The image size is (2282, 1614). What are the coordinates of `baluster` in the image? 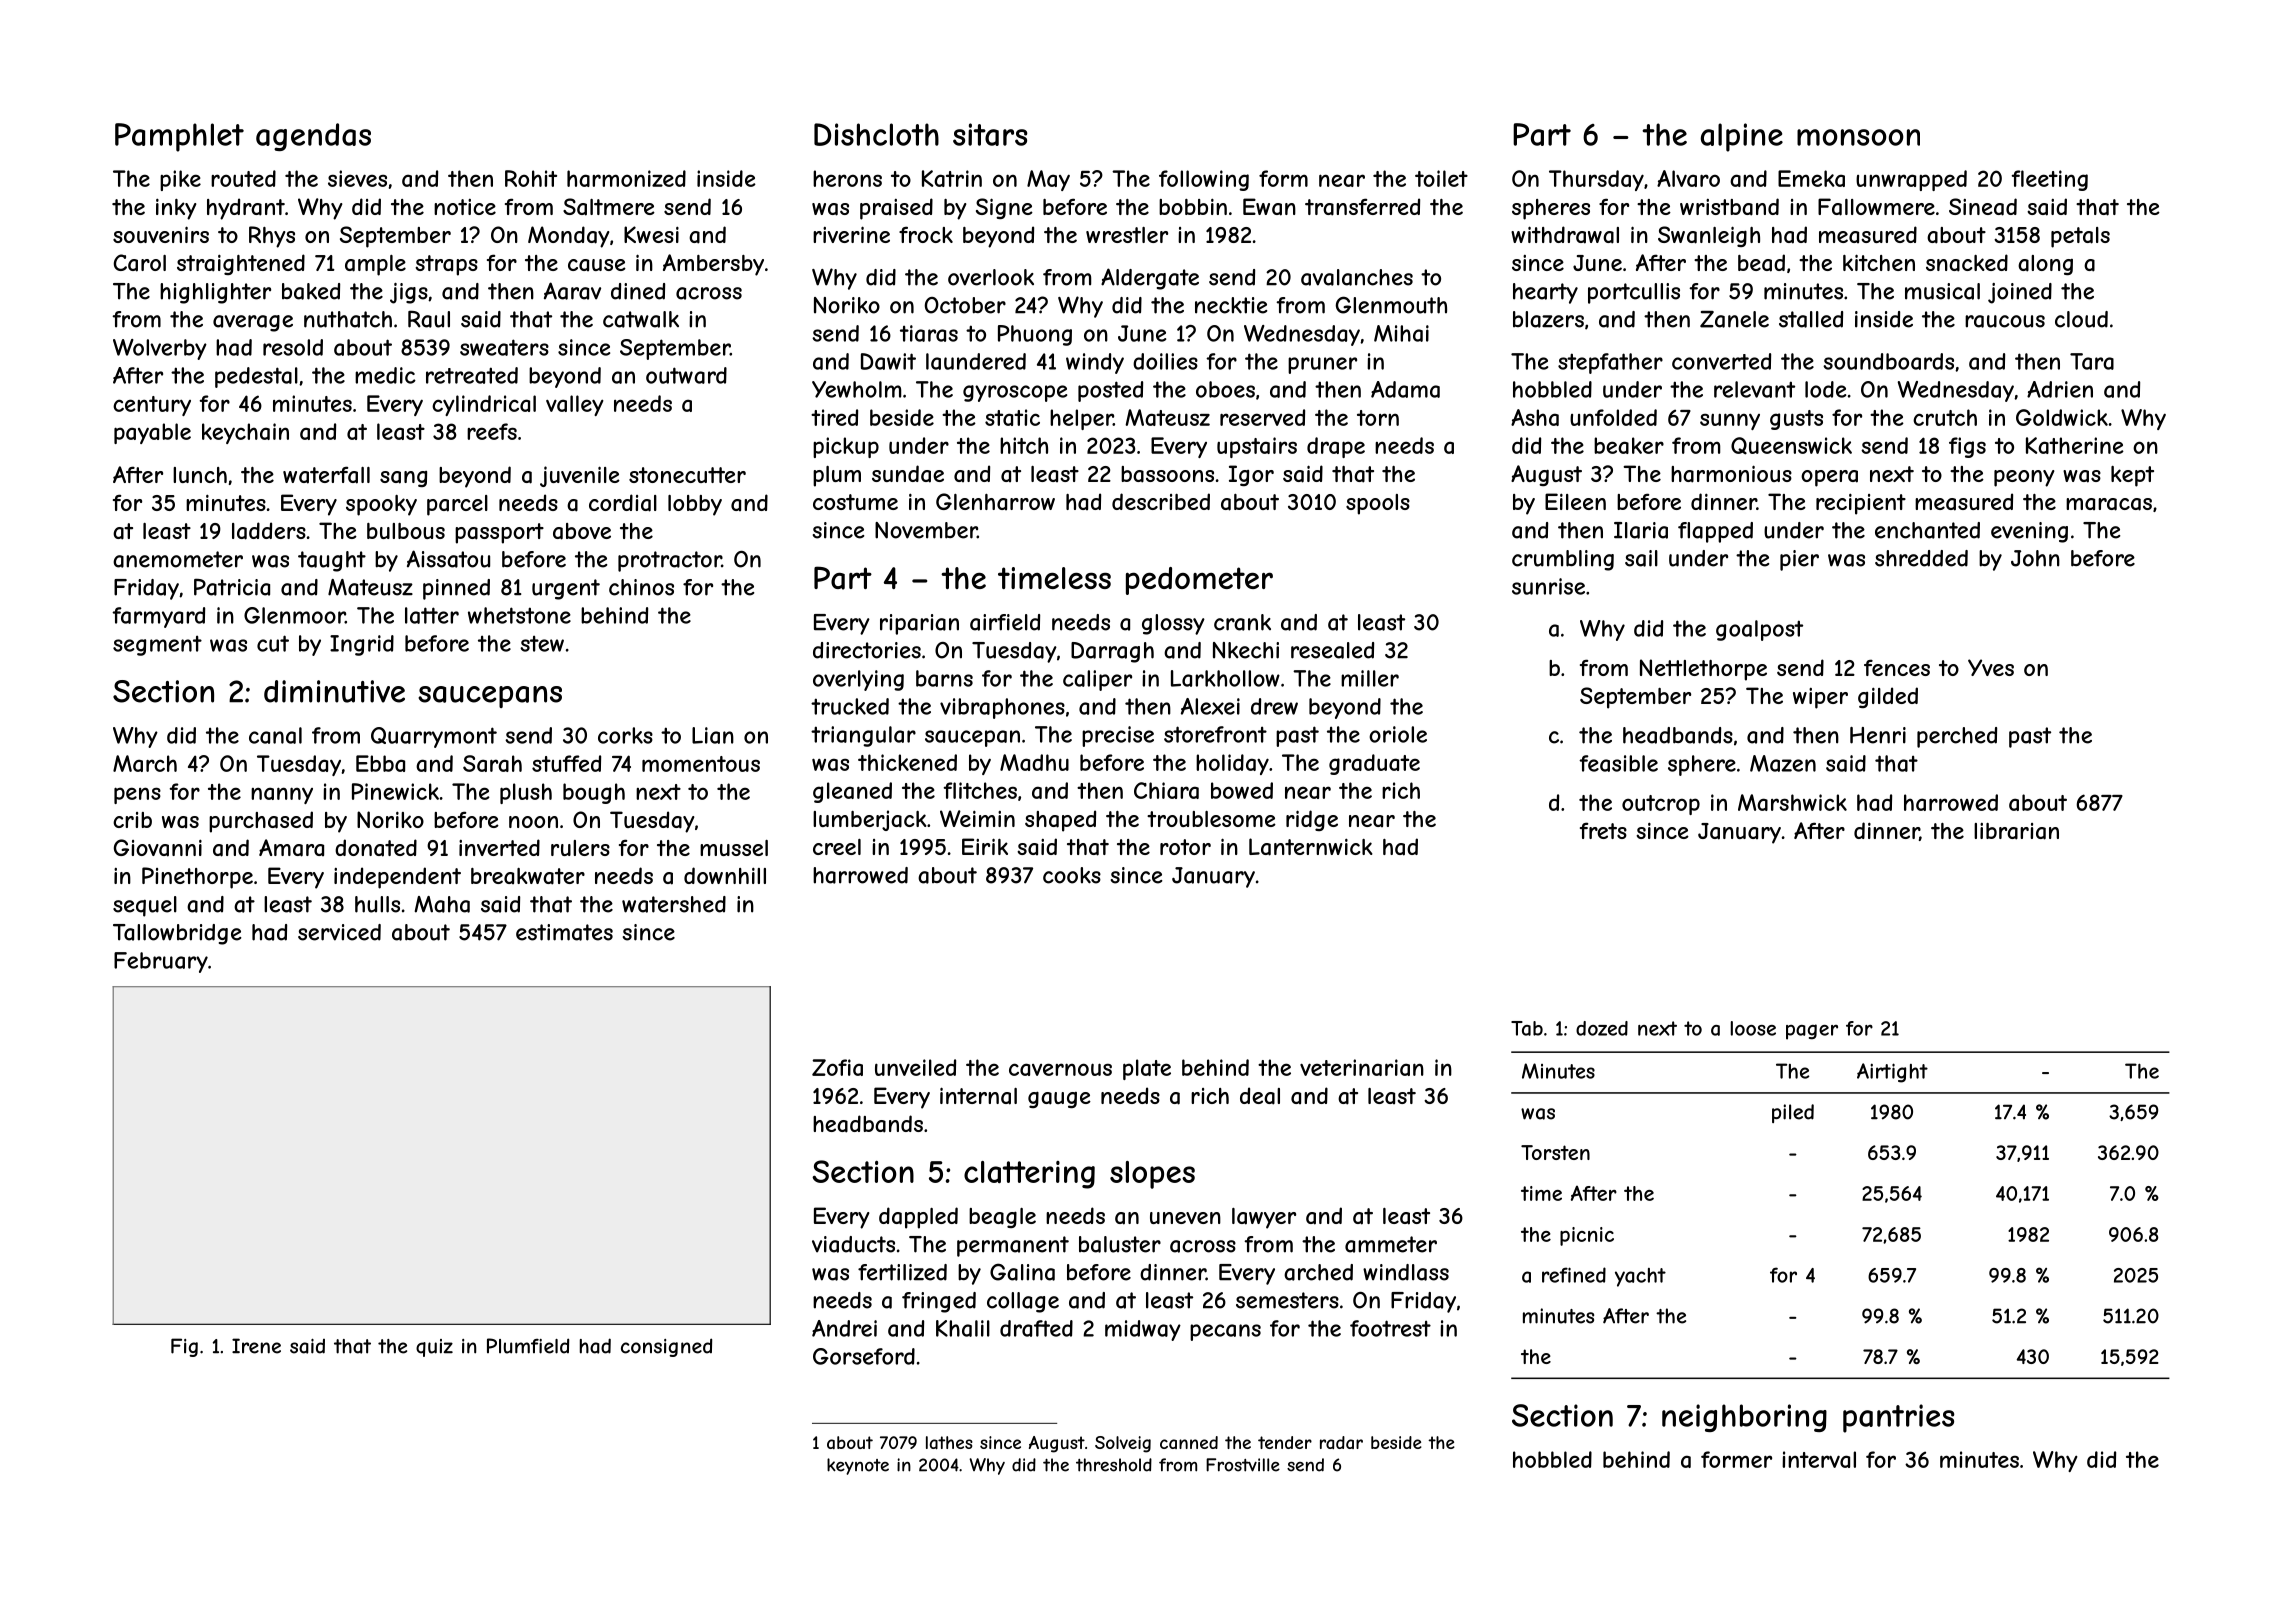 It's located at (1120, 1244).
